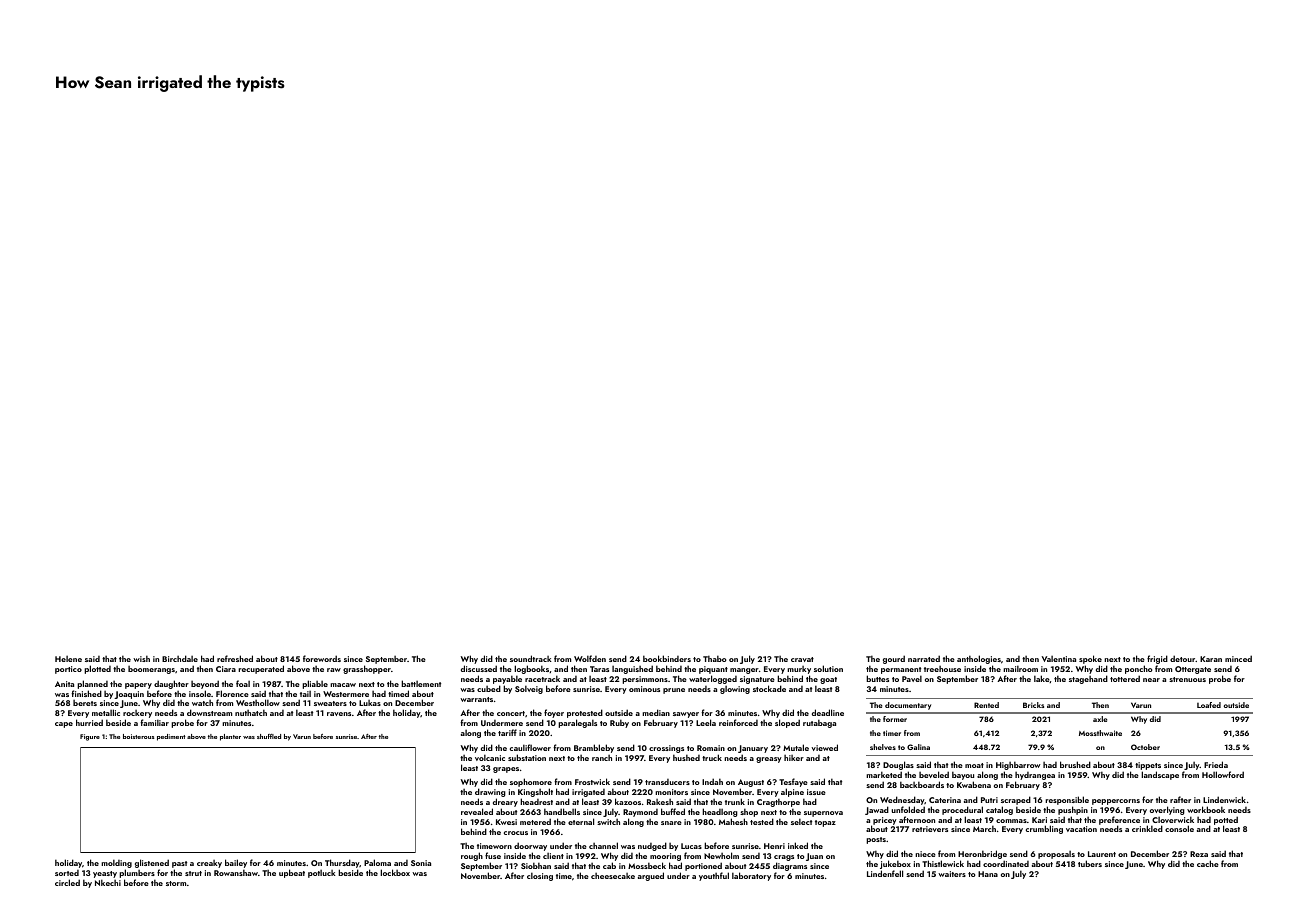  Describe the element at coordinates (105, 874) in the image. I see `yeasty` at that location.
